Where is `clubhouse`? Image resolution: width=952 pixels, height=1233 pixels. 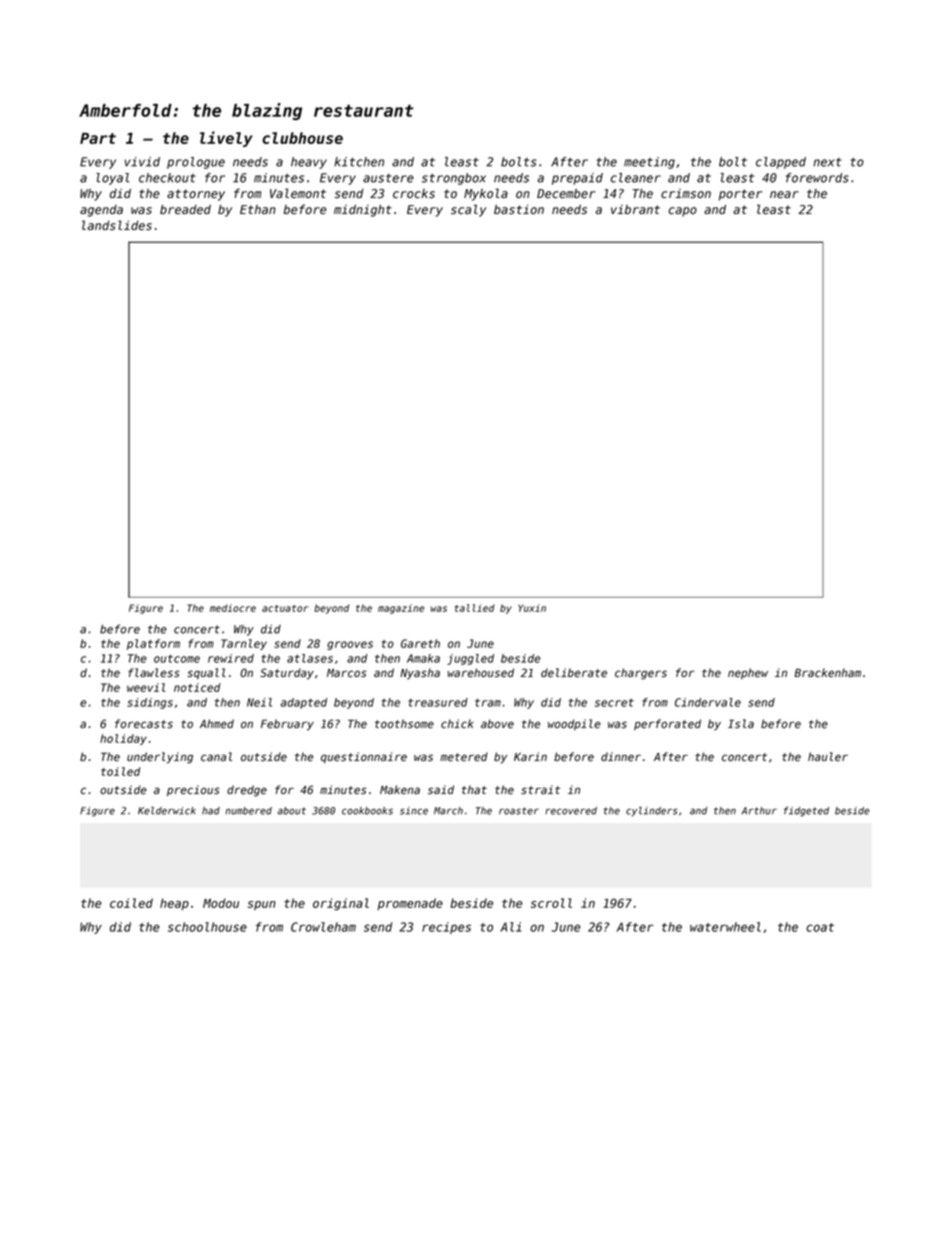 clubhouse is located at coordinates (302, 138).
